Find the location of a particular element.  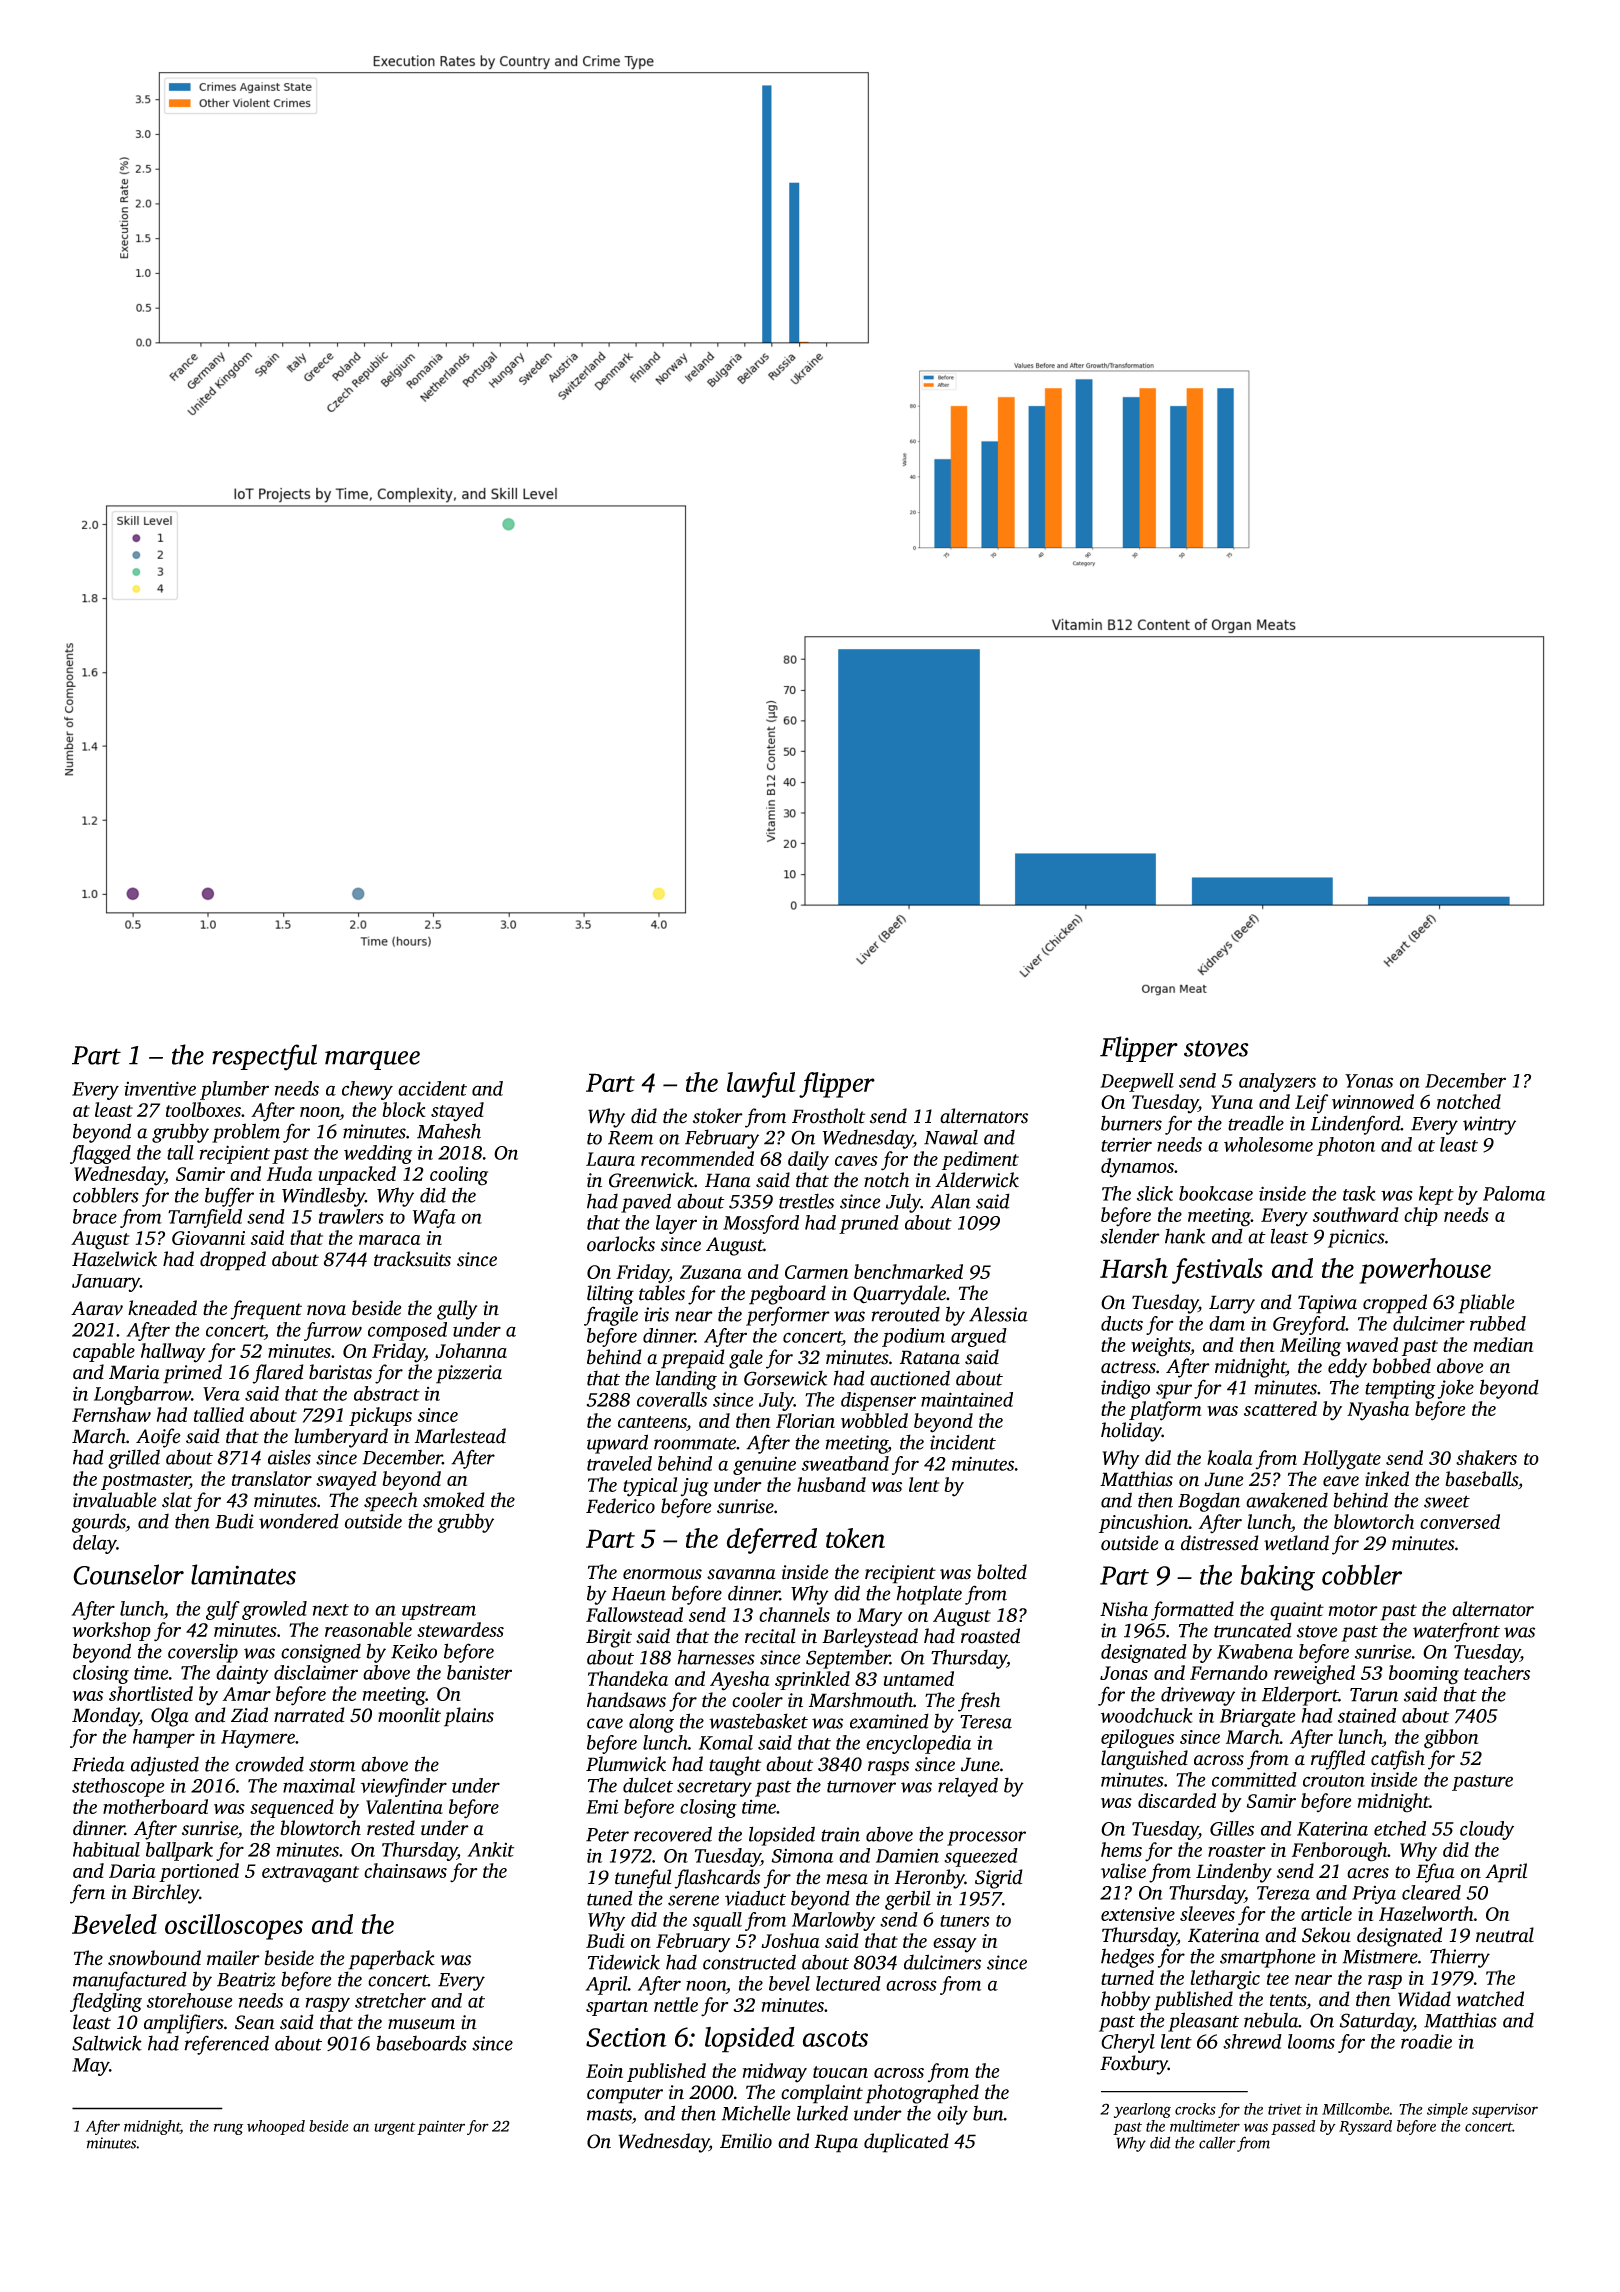

stoker is located at coordinates (718, 1116).
